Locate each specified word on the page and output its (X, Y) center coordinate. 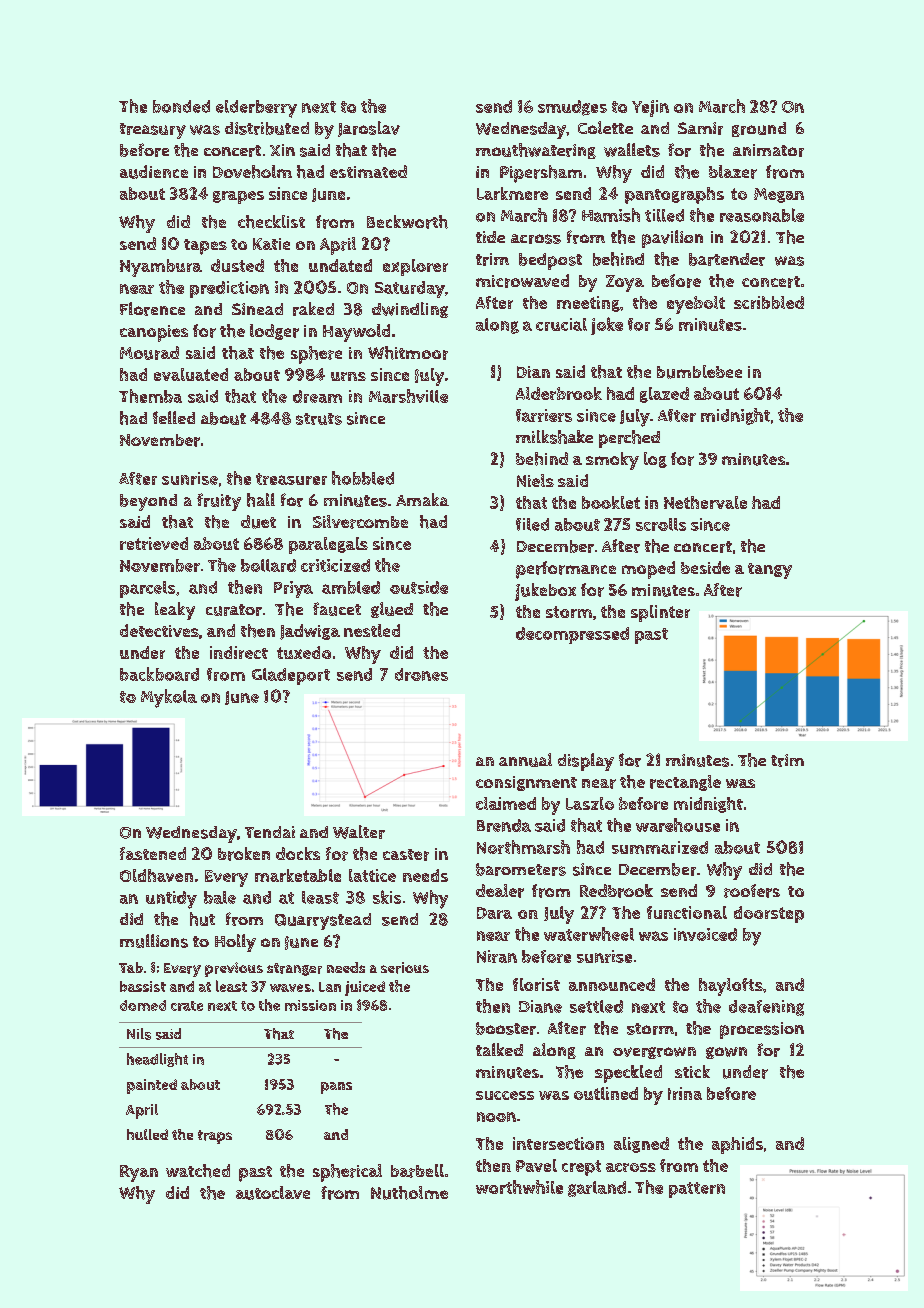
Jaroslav (369, 129)
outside (419, 587)
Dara (494, 913)
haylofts (731, 987)
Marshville (408, 396)
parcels (147, 589)
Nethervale (705, 502)
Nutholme (409, 1193)
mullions (154, 941)
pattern (697, 1190)
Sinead (257, 309)
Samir (700, 128)
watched (198, 1171)
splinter (660, 613)
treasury (153, 131)
